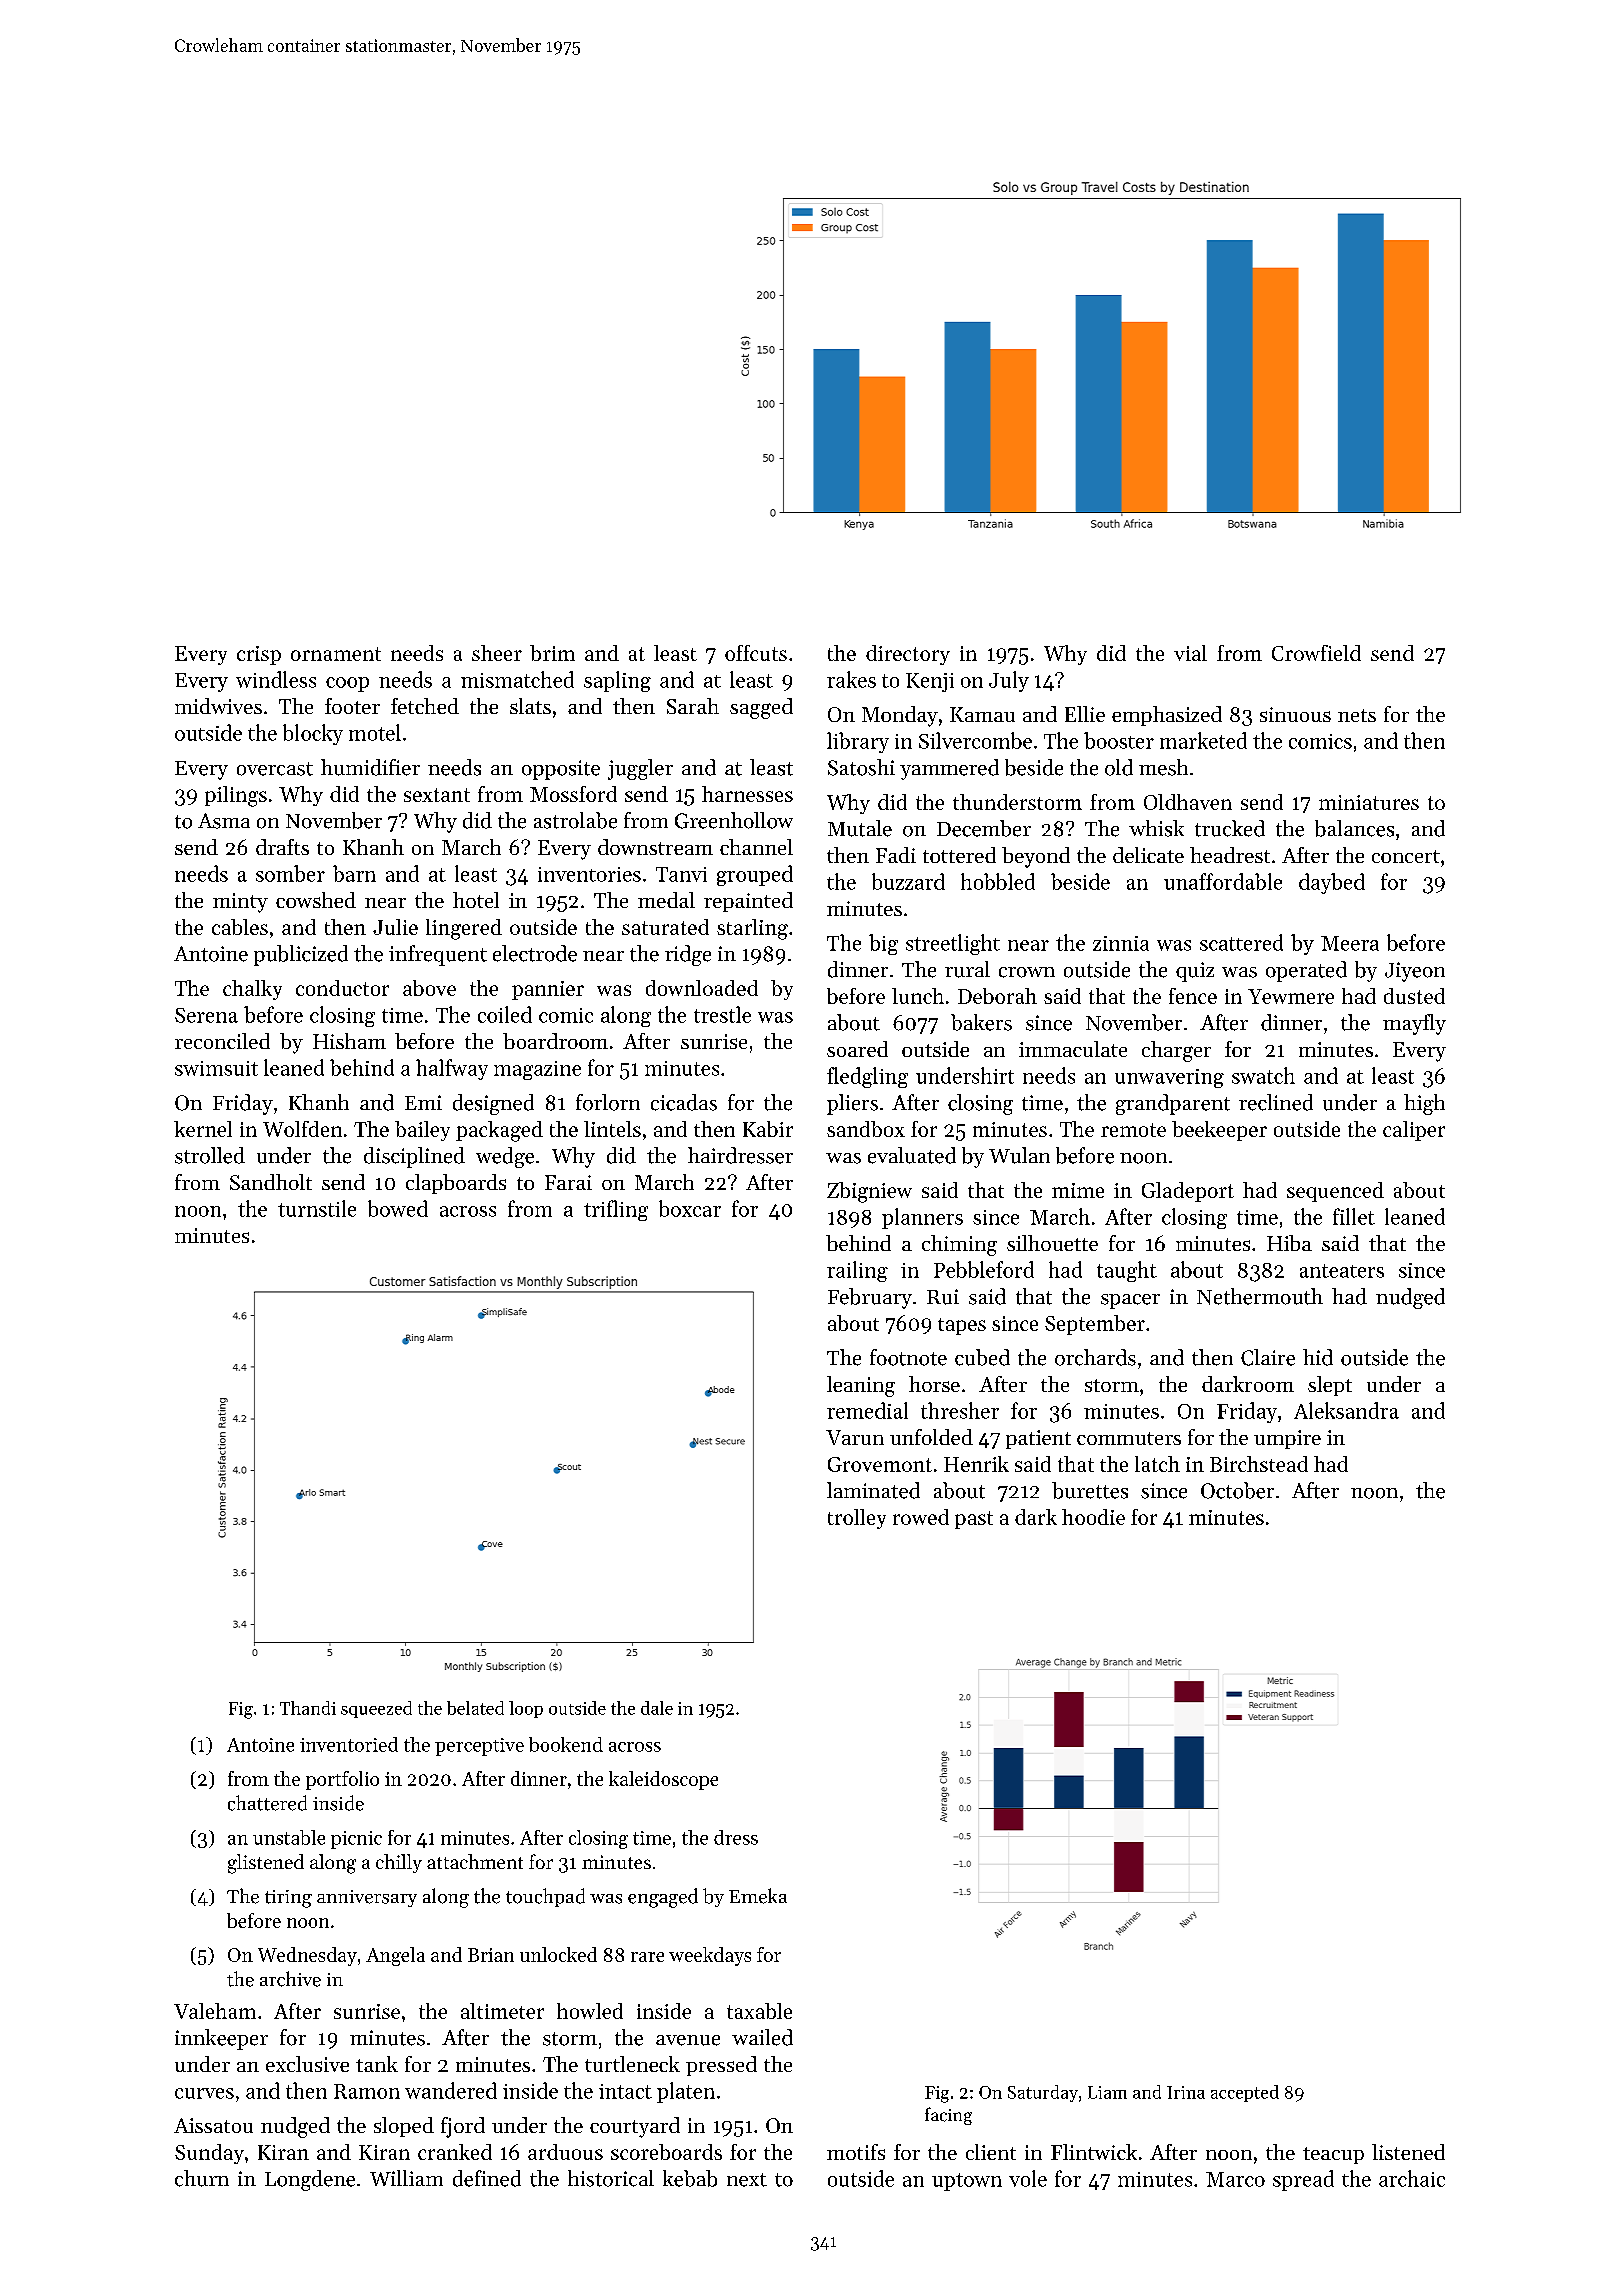 The image size is (1620, 2292). I want to click on kebab, so click(690, 2178).
